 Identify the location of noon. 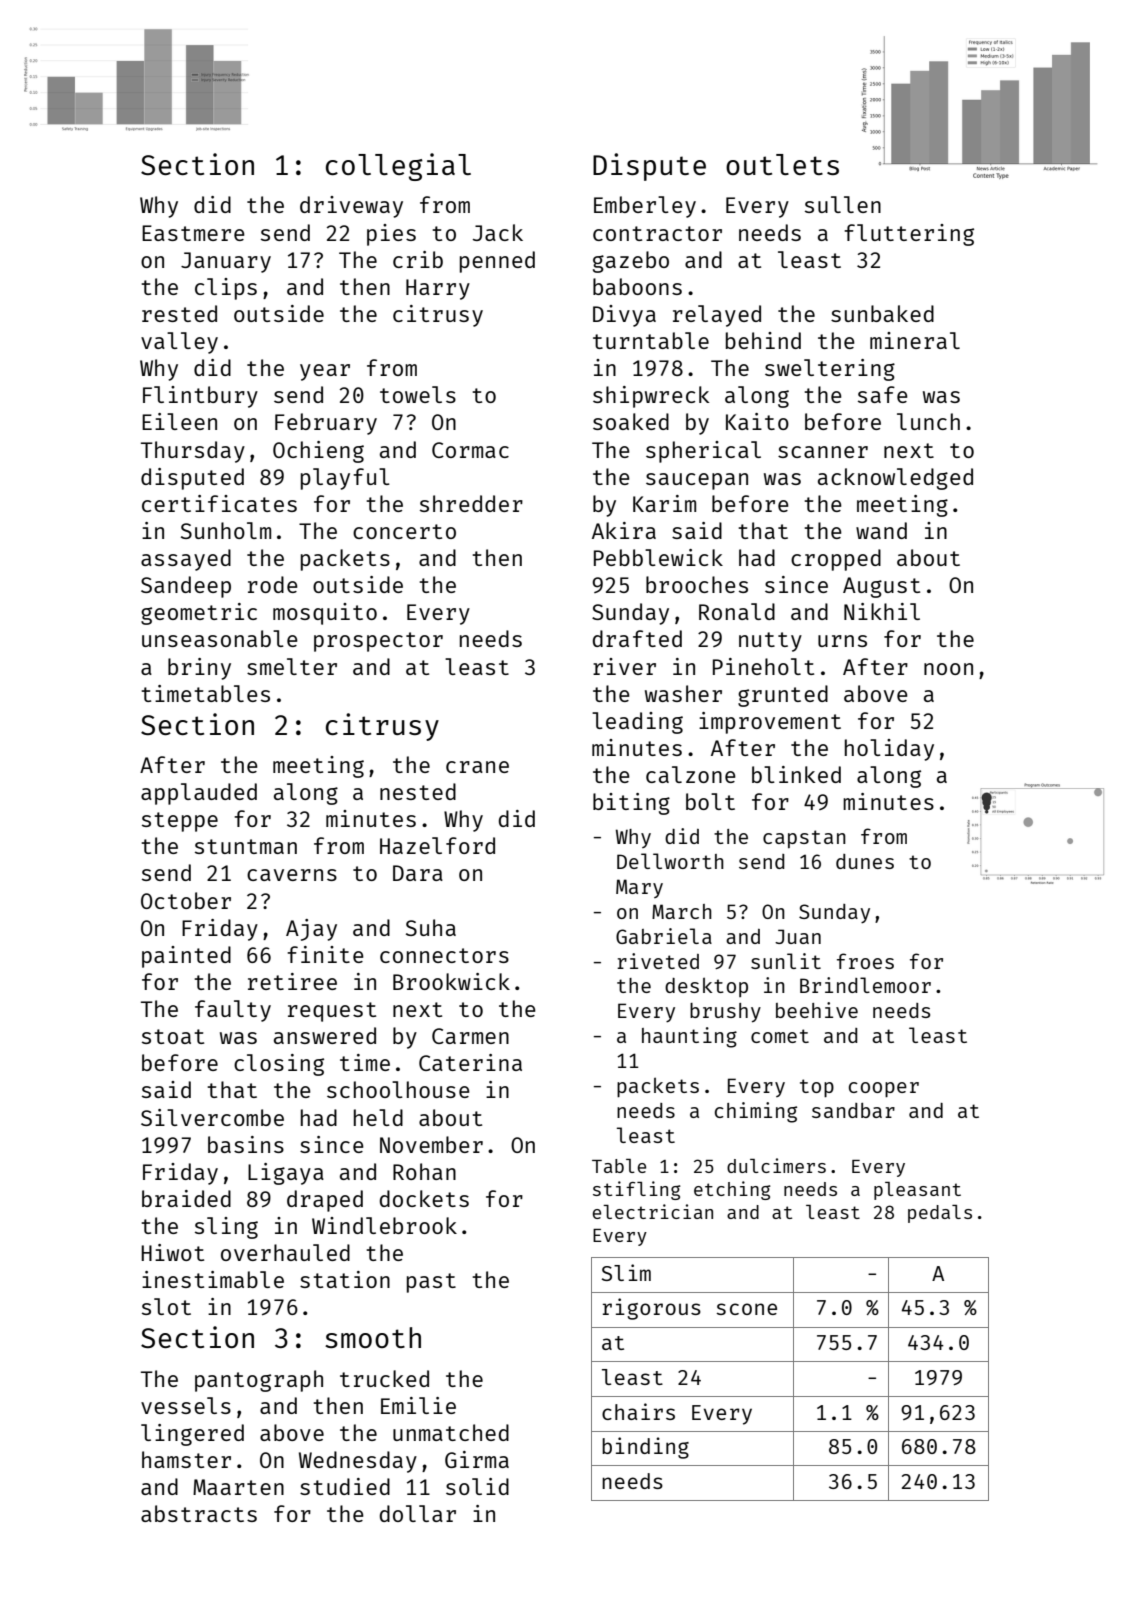
(948, 669).
